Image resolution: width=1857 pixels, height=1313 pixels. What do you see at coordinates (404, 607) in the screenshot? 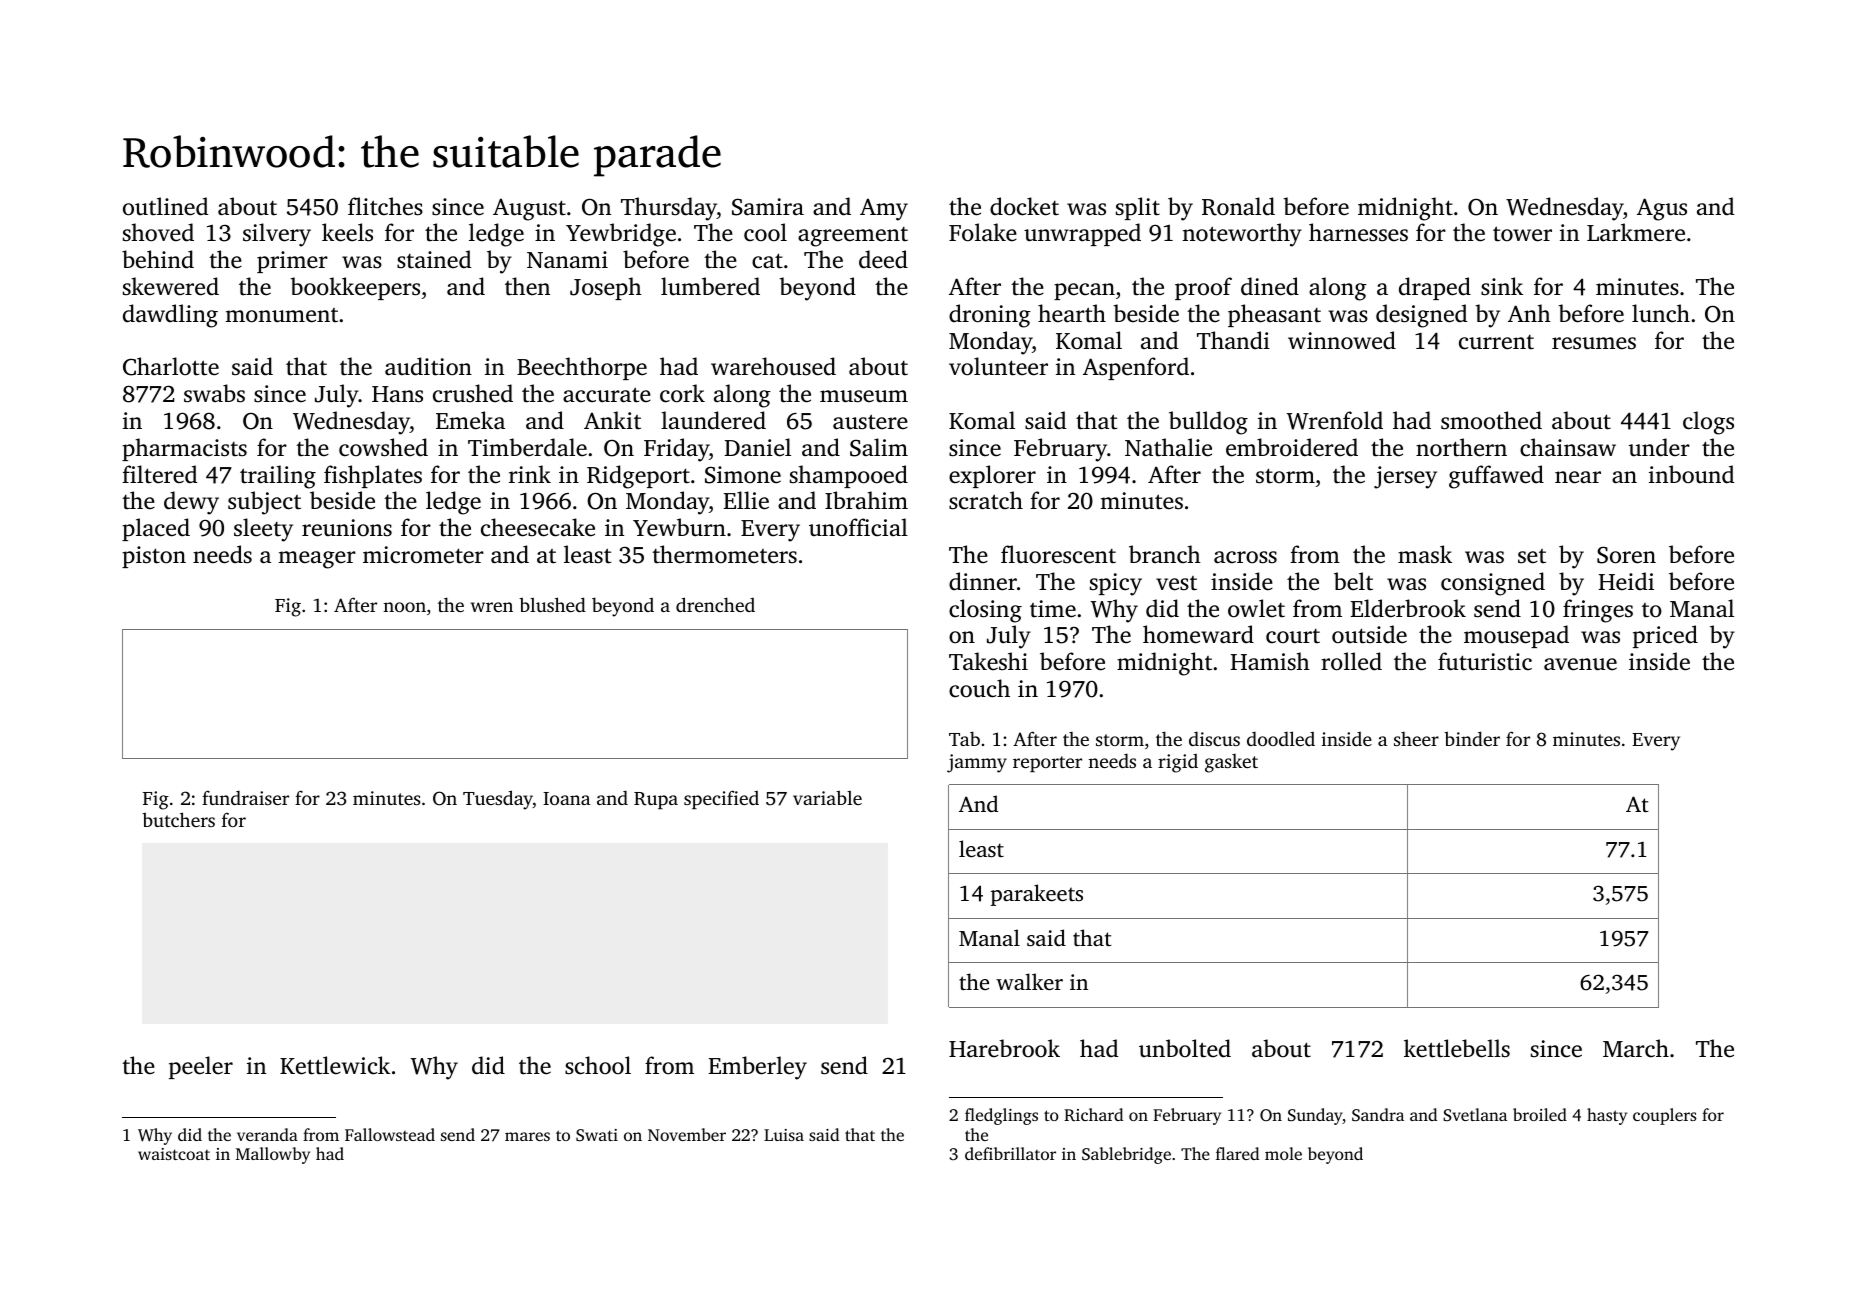
I see `noon` at bounding box center [404, 607].
